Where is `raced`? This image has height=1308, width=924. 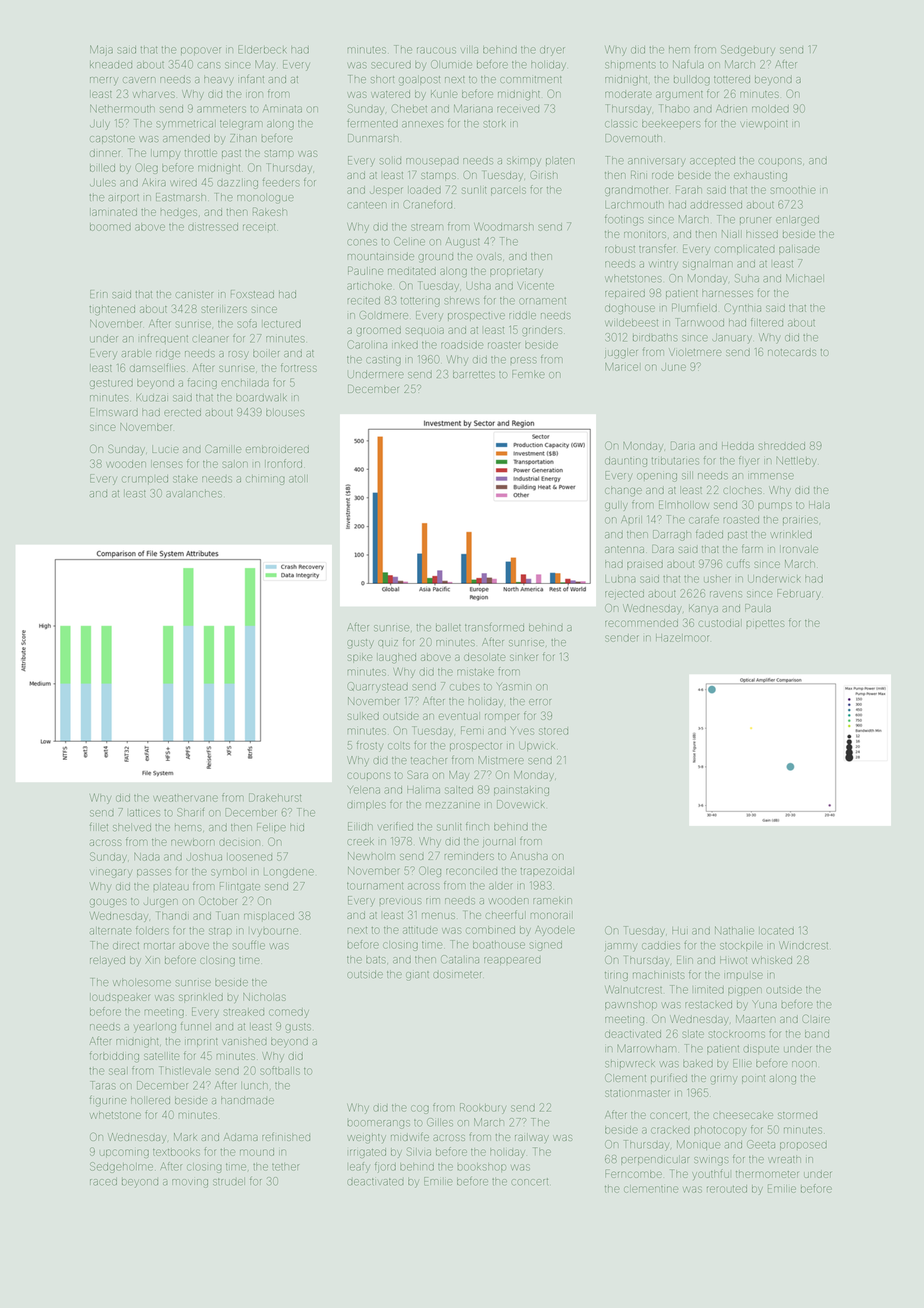 raced is located at coordinates (103, 1182).
